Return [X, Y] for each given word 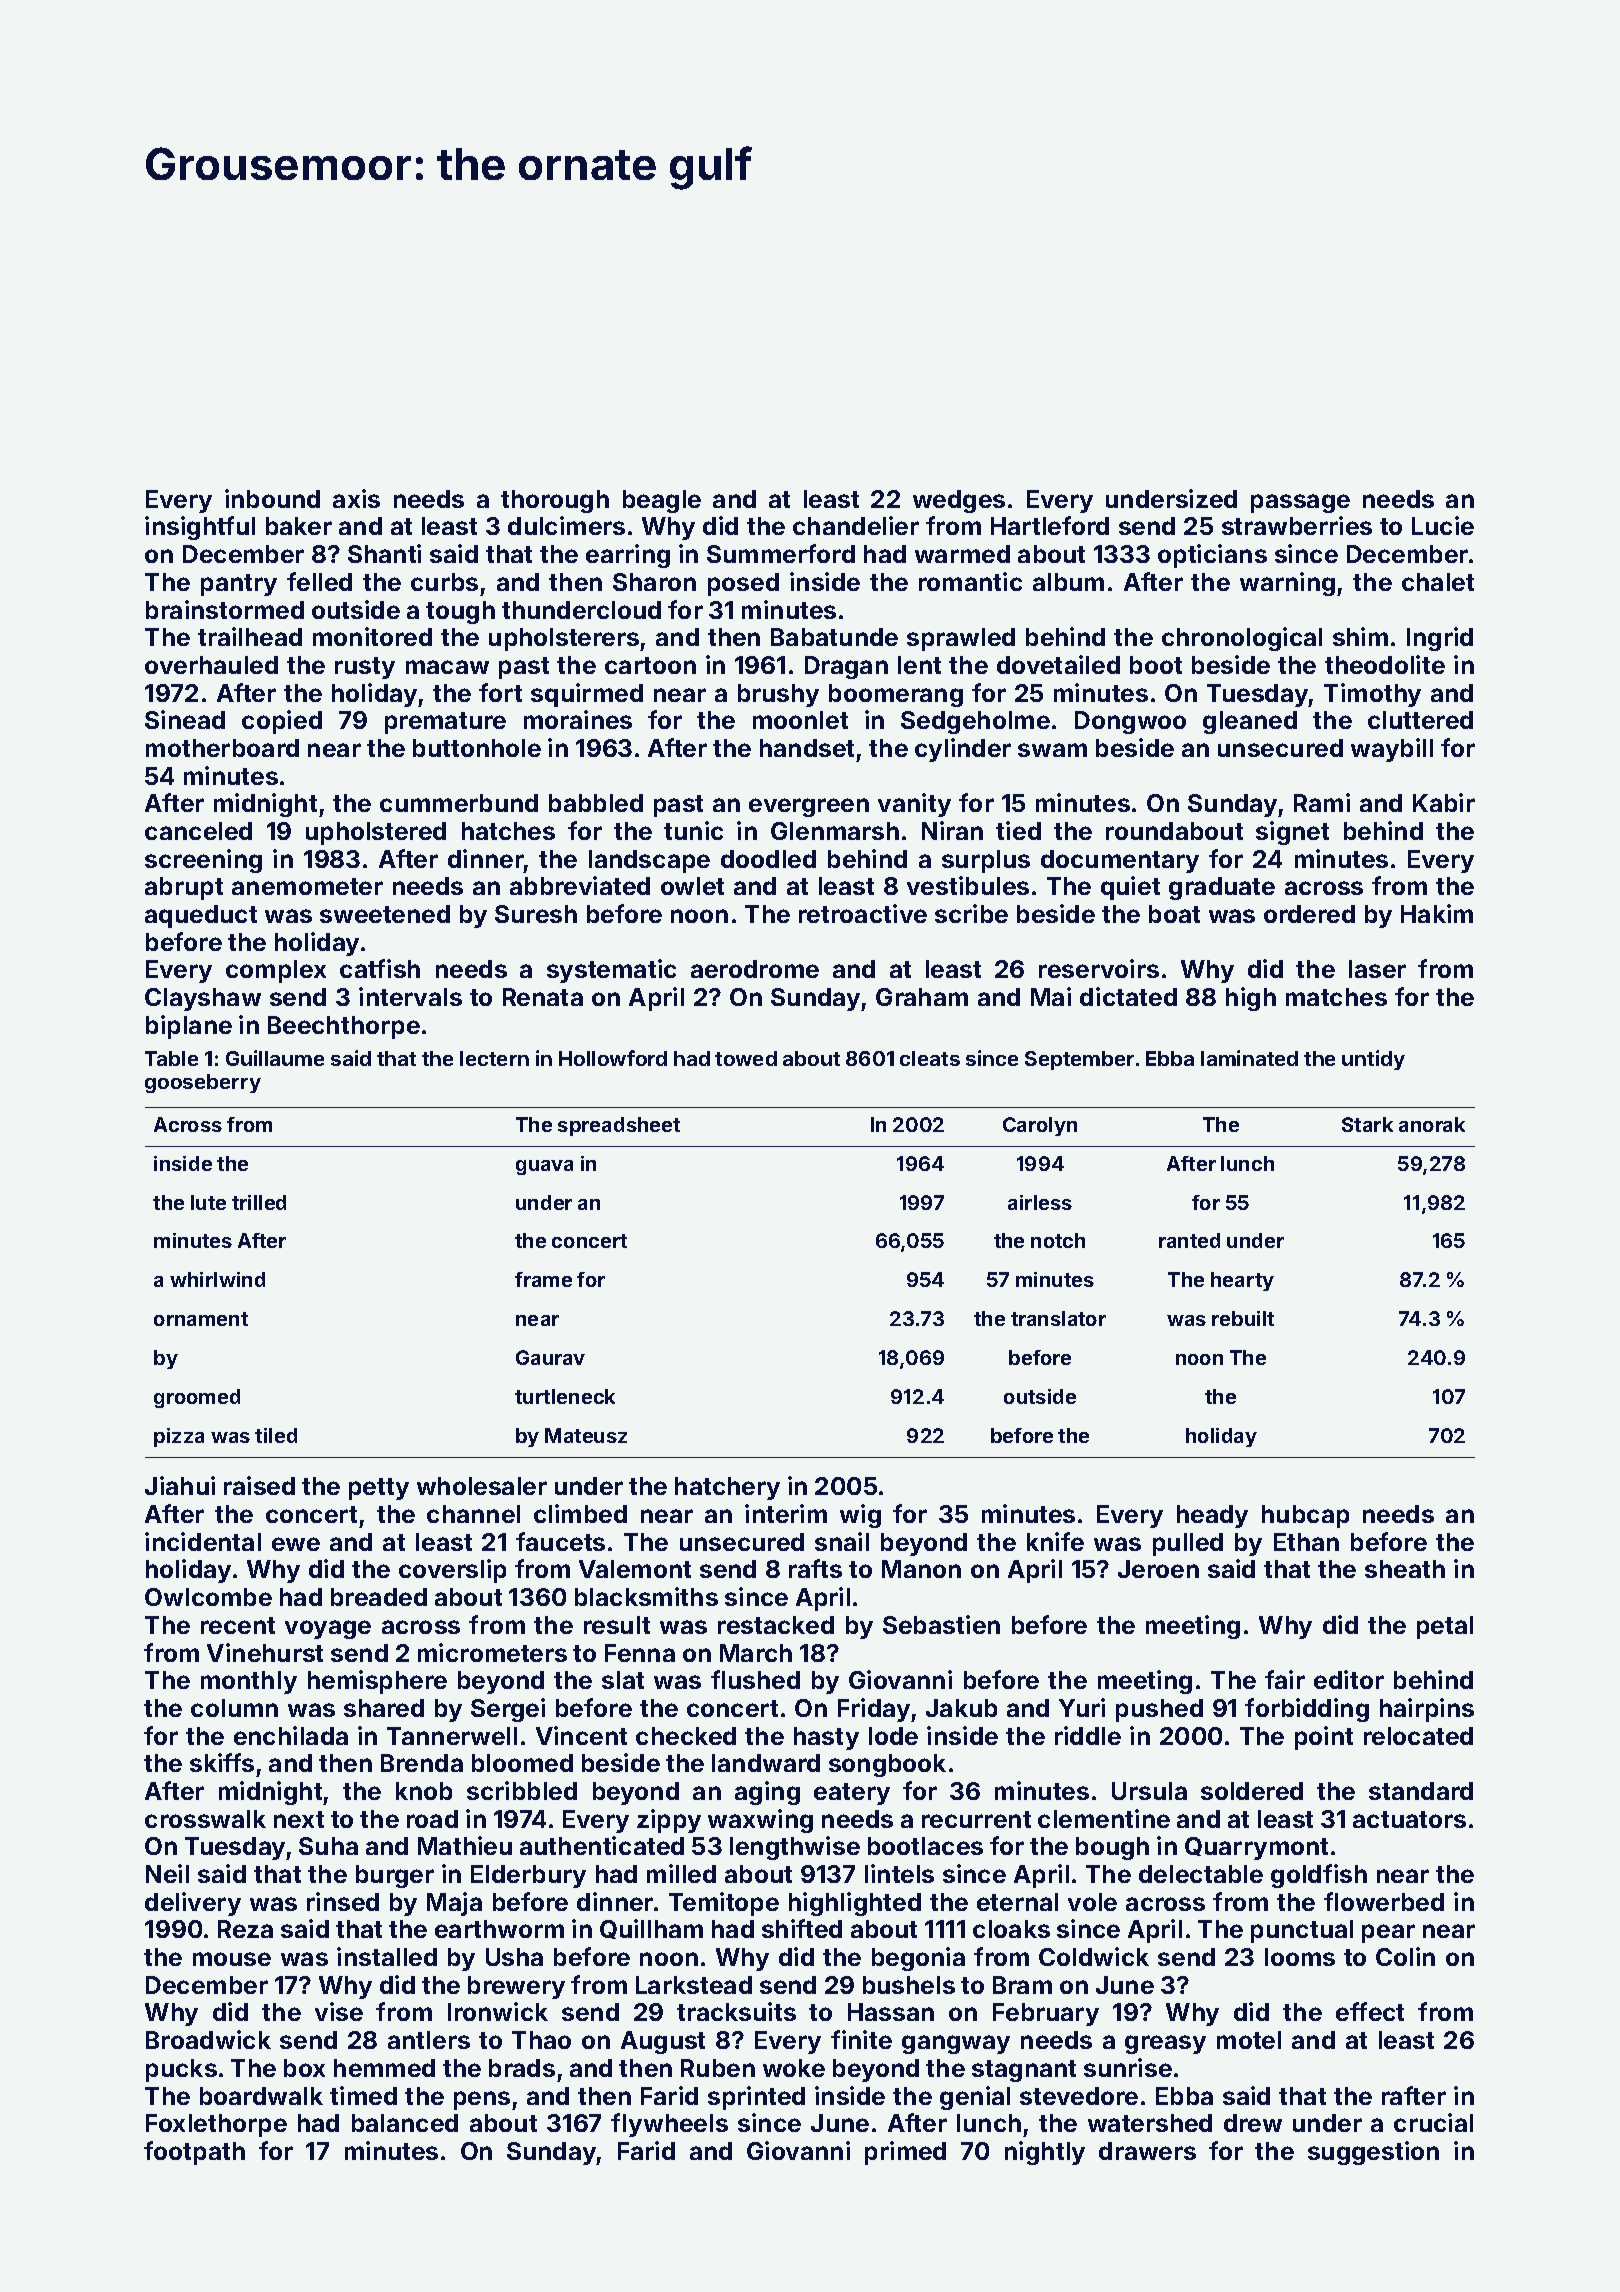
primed [905, 2153]
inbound [272, 498]
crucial [1433, 2122]
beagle [662, 501]
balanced [405, 2123]
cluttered [1420, 720]
